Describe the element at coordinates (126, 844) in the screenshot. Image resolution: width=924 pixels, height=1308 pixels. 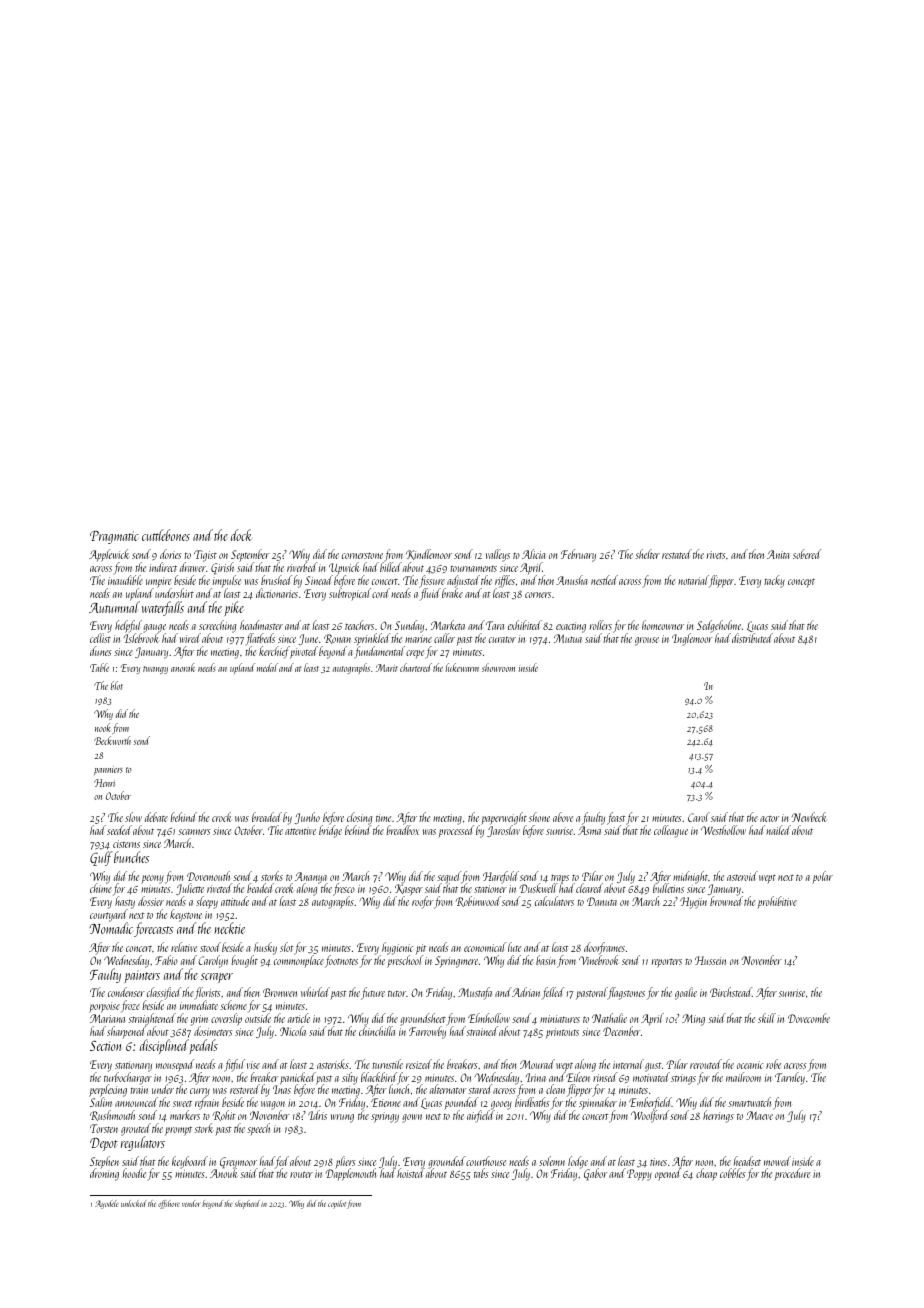
I see `cisterns` at that location.
